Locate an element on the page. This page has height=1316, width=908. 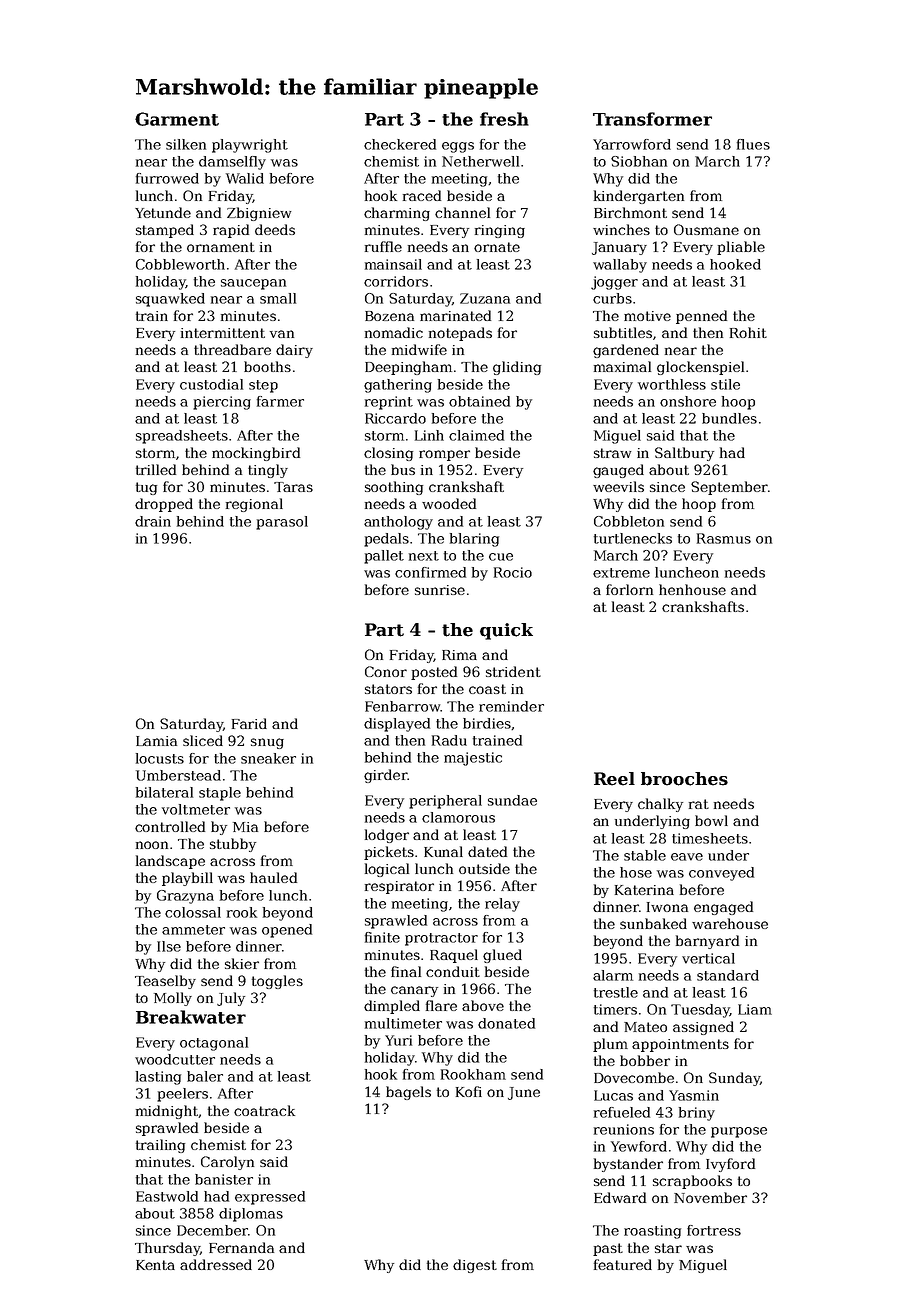
Eastwold is located at coordinates (167, 1196).
